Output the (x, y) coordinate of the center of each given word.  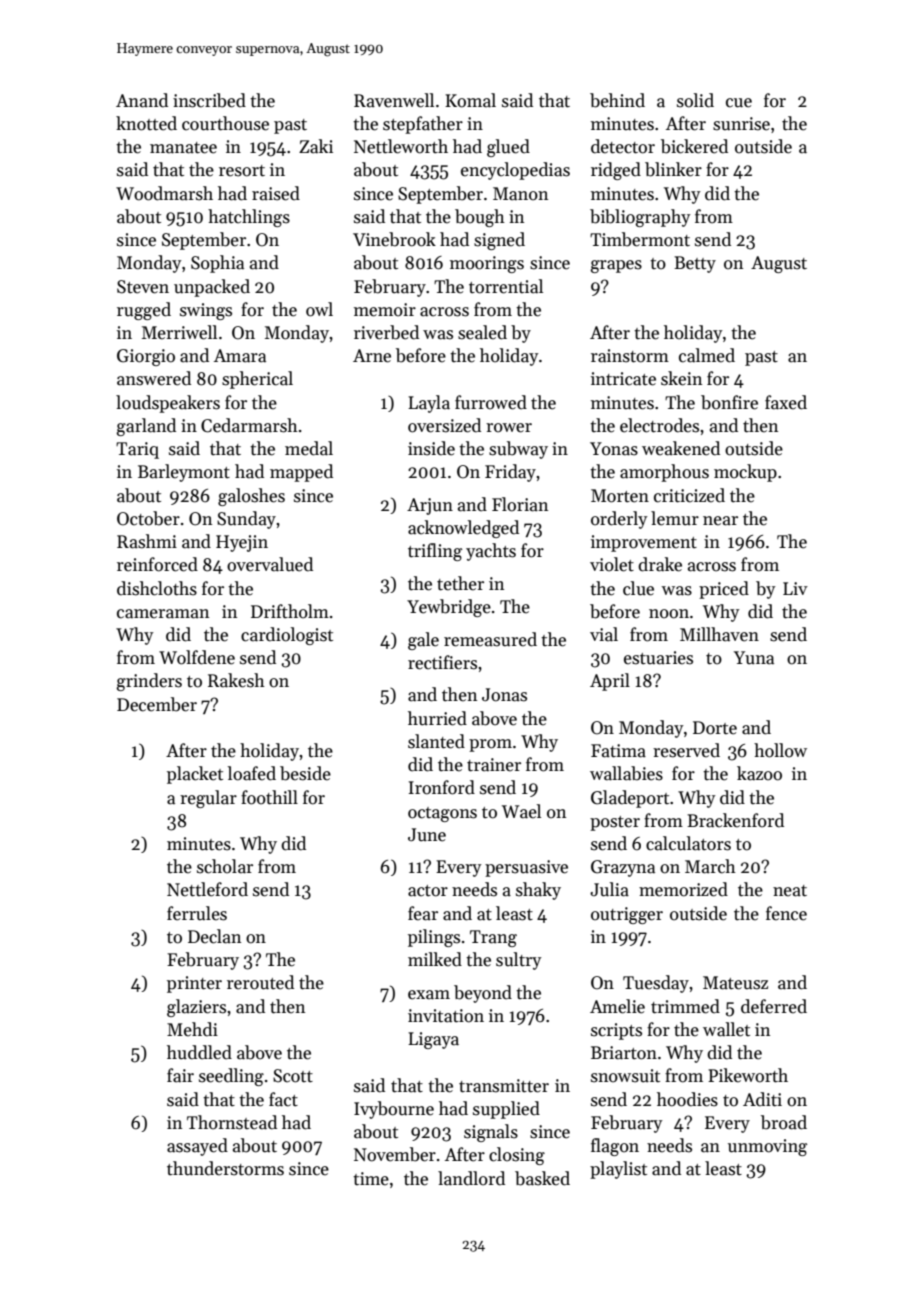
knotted (146, 123)
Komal (470, 100)
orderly (619, 520)
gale (423, 641)
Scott (293, 1076)
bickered (694, 146)
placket (195, 775)
